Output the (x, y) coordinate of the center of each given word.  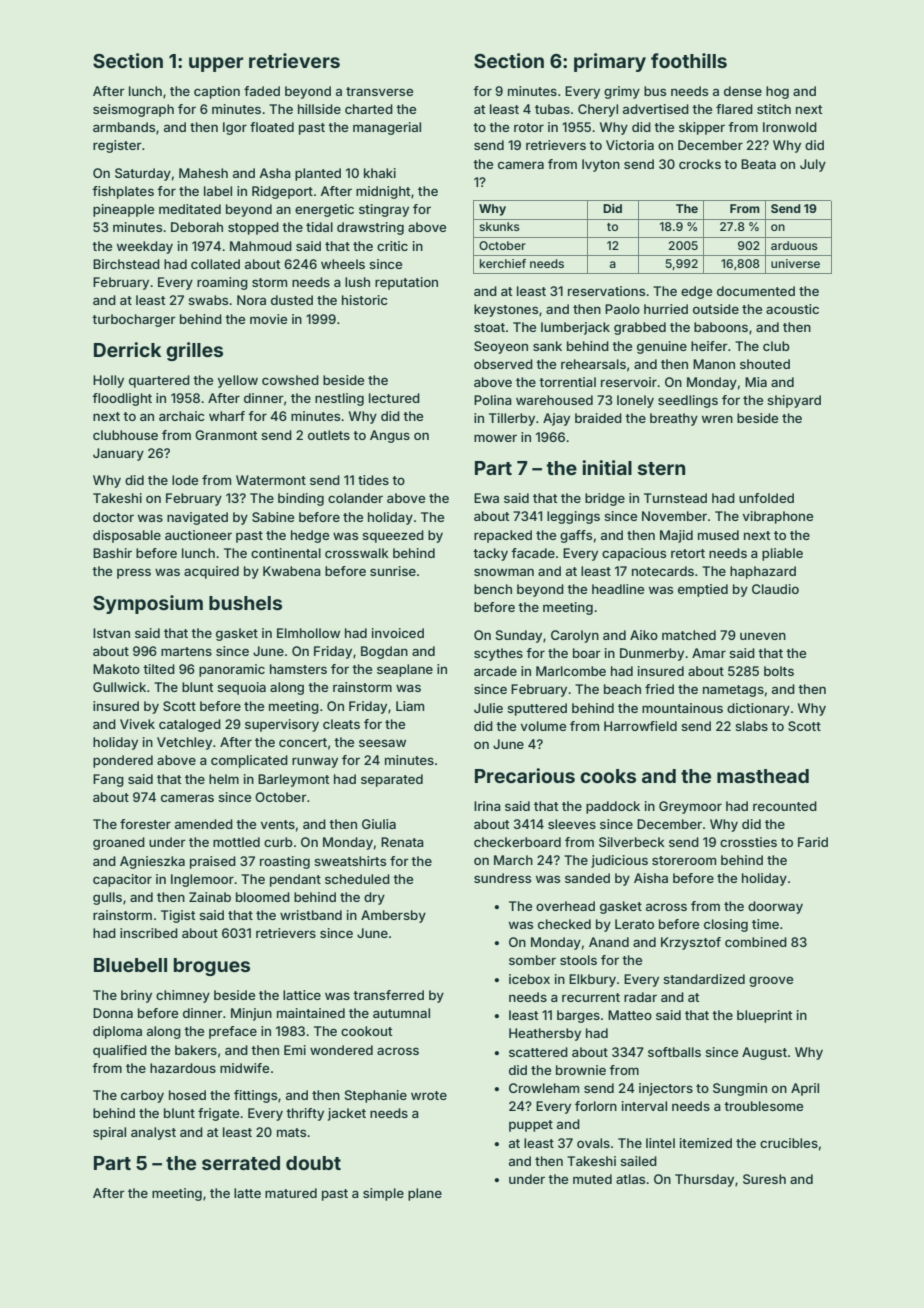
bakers (196, 1050)
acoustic (792, 309)
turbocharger (134, 320)
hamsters (298, 669)
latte (247, 1193)
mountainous (682, 708)
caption (217, 92)
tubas (552, 109)
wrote (429, 1095)
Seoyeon (501, 347)
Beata (758, 164)
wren (717, 419)
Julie (488, 708)
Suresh (764, 1179)
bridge (605, 499)
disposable (127, 536)
